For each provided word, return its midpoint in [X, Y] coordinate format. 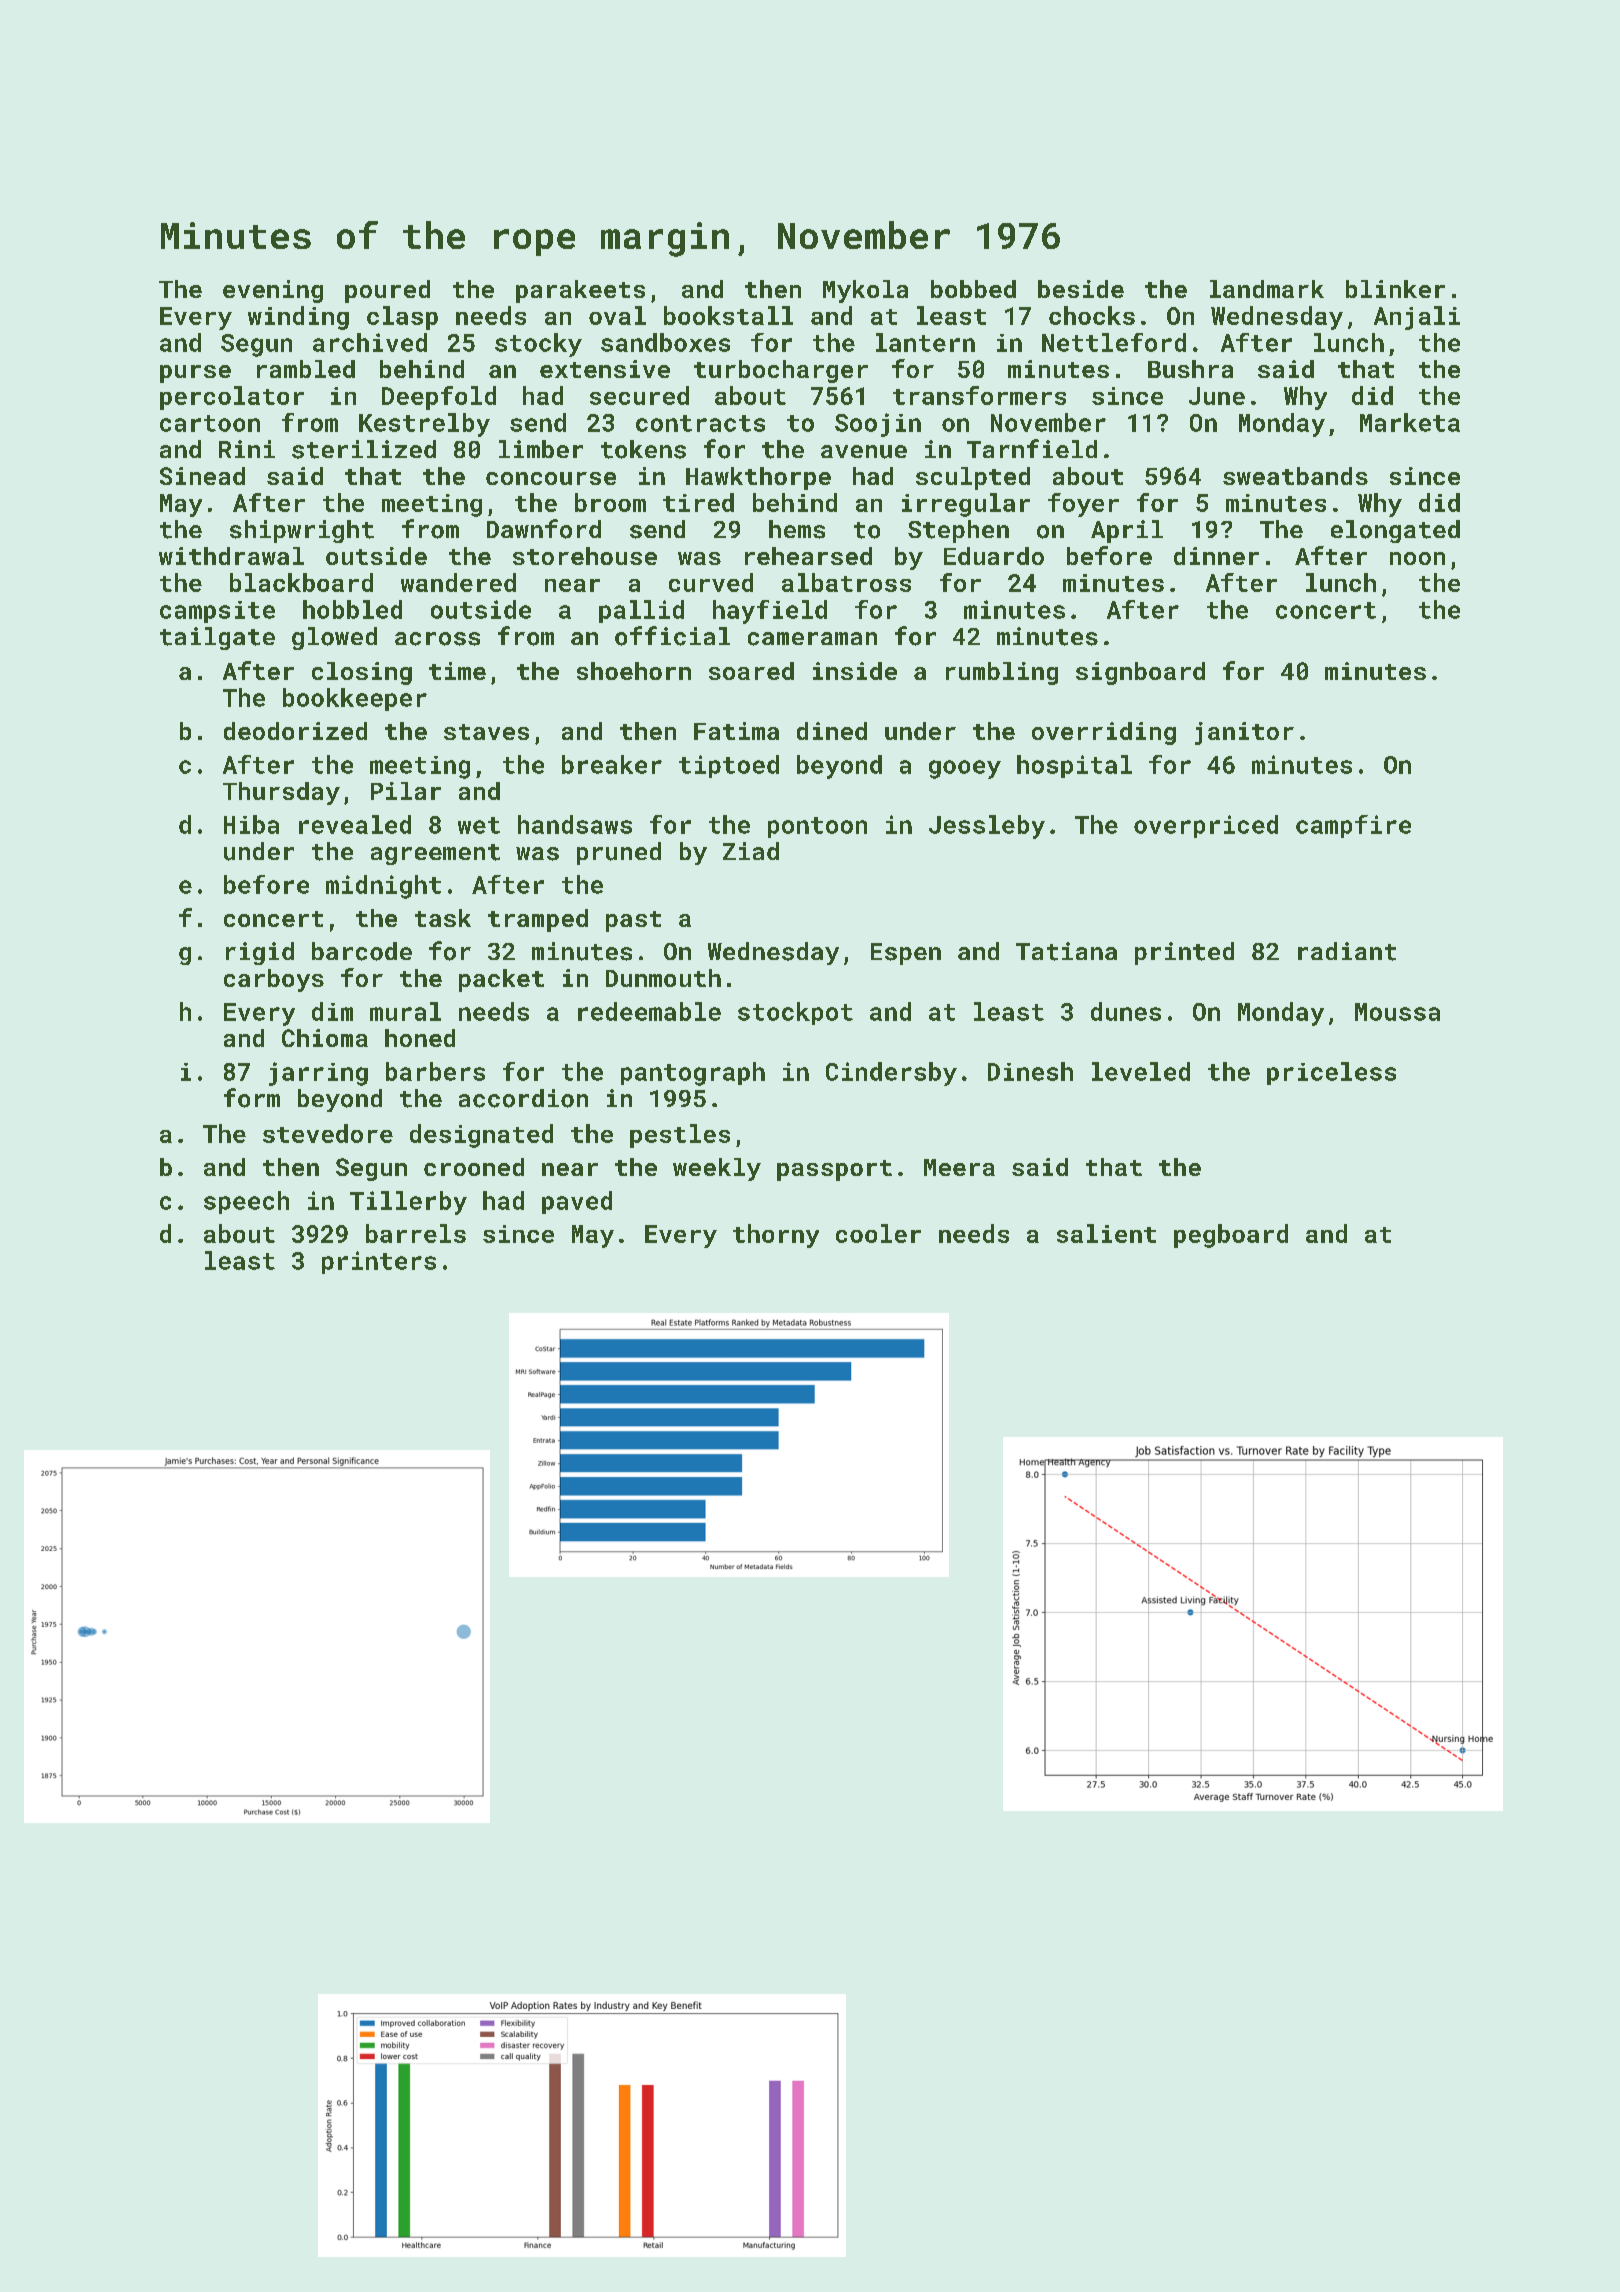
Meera [959, 1167]
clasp [402, 318]
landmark [1267, 289]
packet [501, 980]
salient [1106, 1233]
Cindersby [891, 1074]
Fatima [736, 731]
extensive [605, 369]
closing [362, 673]
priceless [1331, 1073]
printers [379, 1262]
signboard [1140, 673]
